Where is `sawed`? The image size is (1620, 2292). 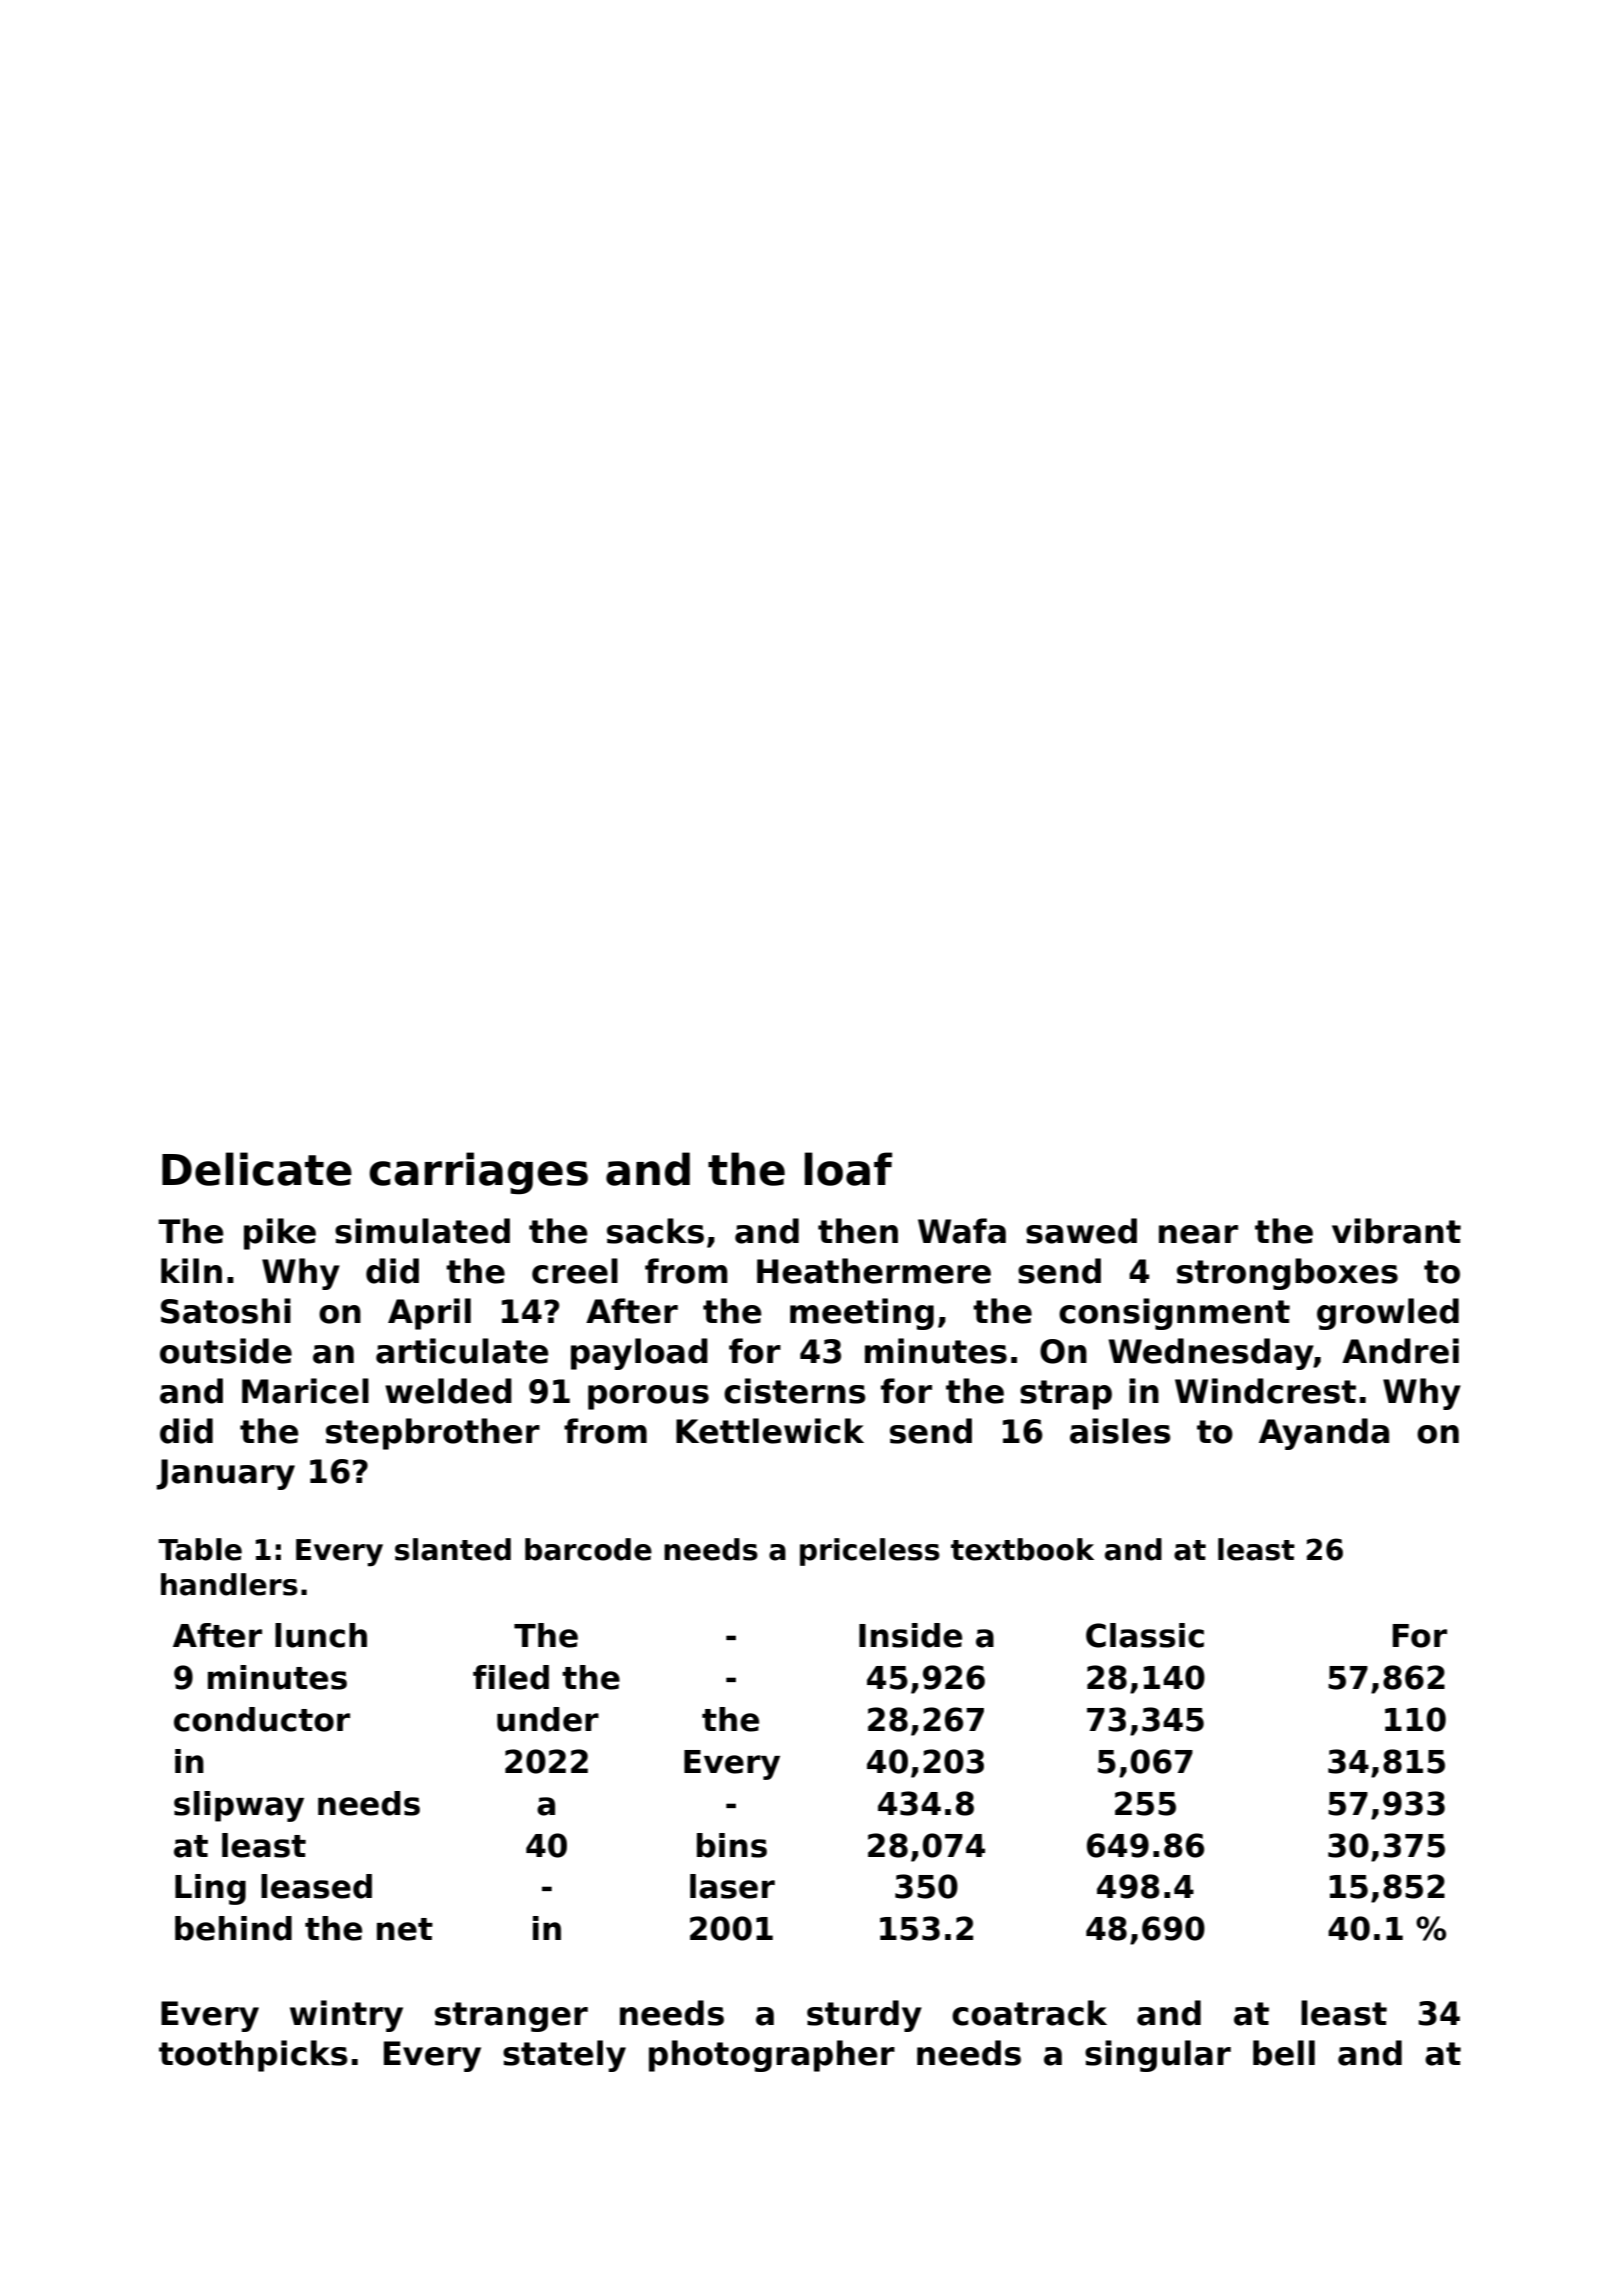
sawed is located at coordinates (1081, 1231).
